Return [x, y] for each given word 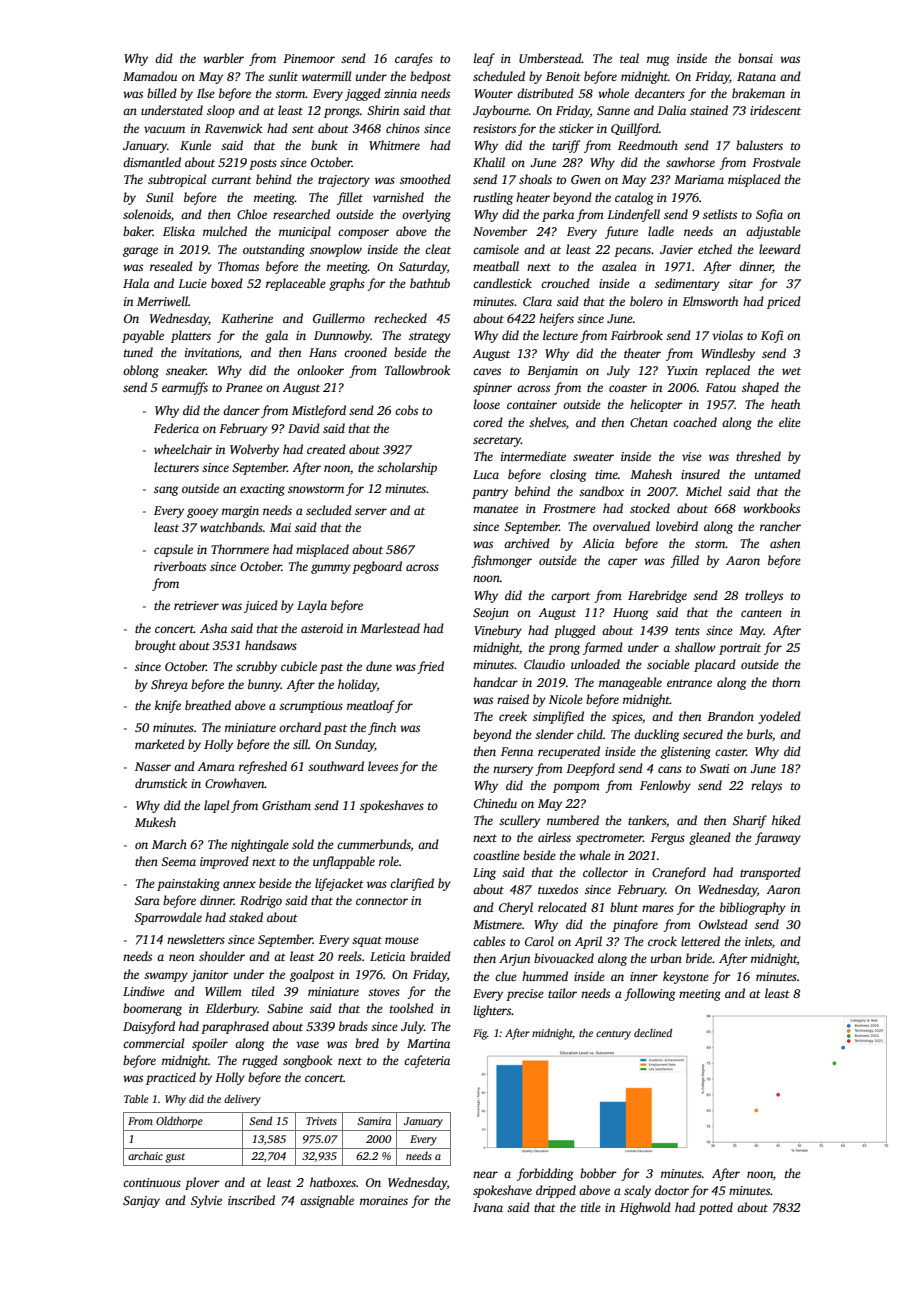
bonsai [755, 58]
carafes [414, 59]
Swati [715, 768]
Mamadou [150, 76]
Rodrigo [261, 901]
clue [506, 976]
